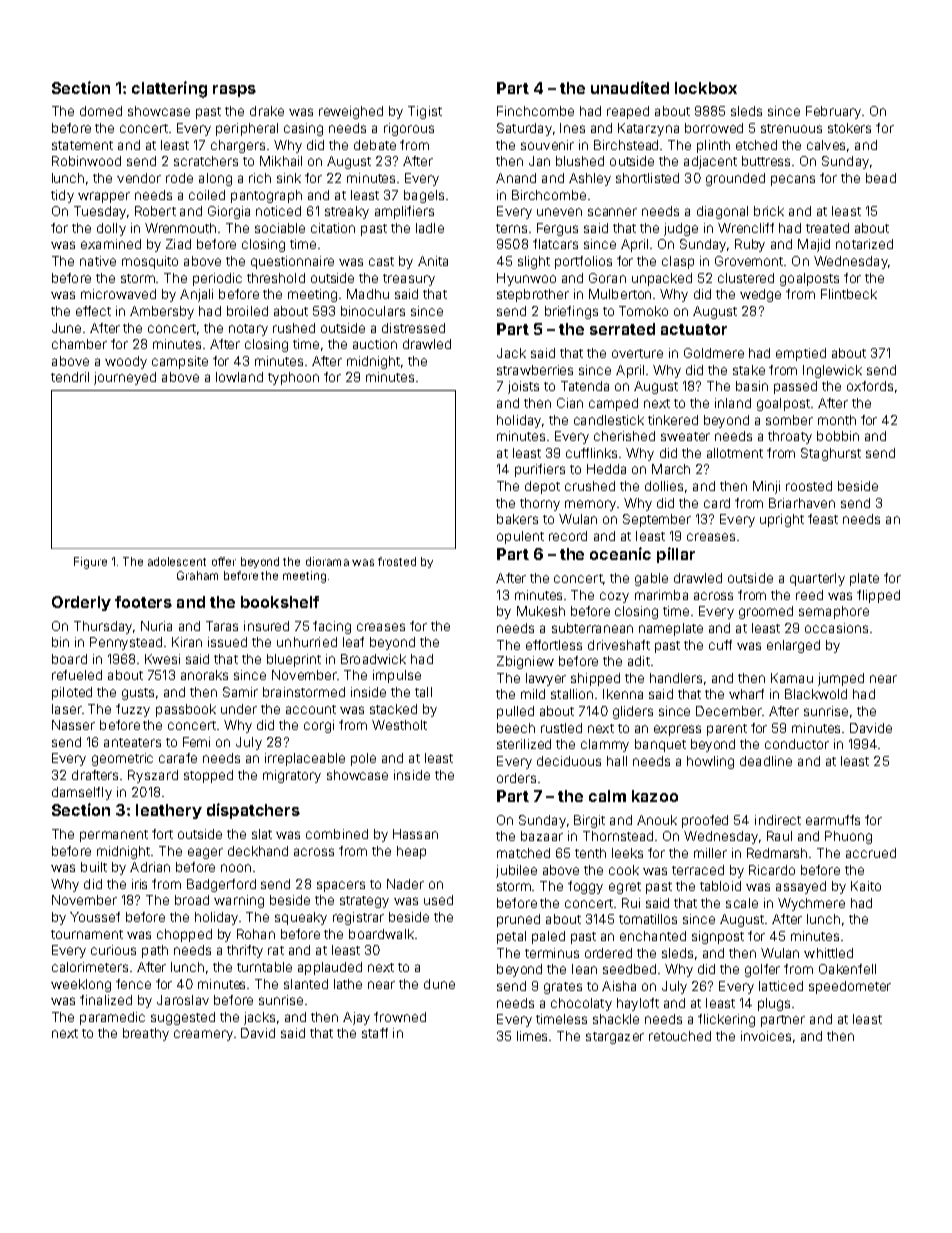  What do you see at coordinates (125, 378) in the screenshot?
I see `journeyed` at bounding box center [125, 378].
